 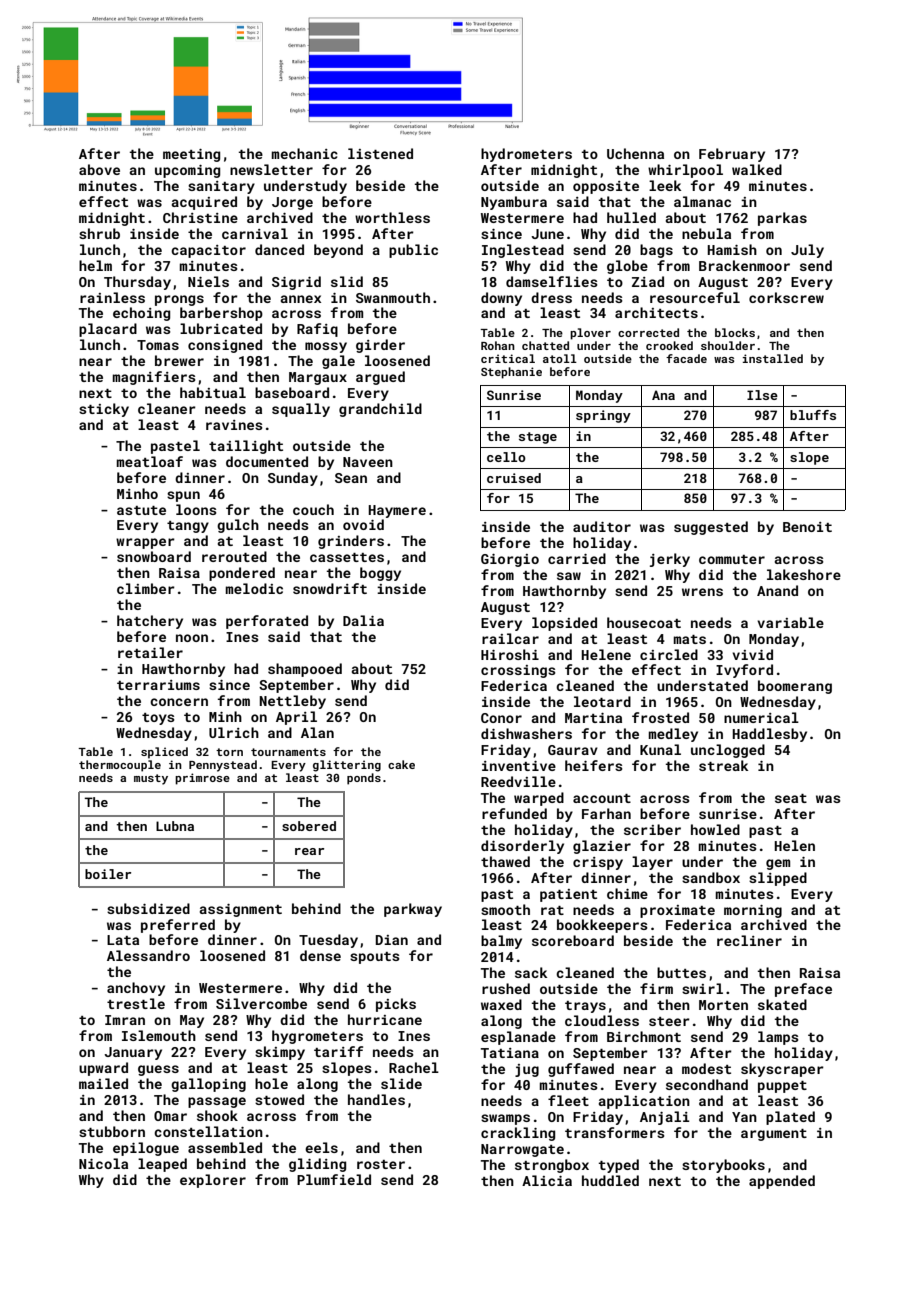 I want to click on boomerang, so click(x=795, y=687).
